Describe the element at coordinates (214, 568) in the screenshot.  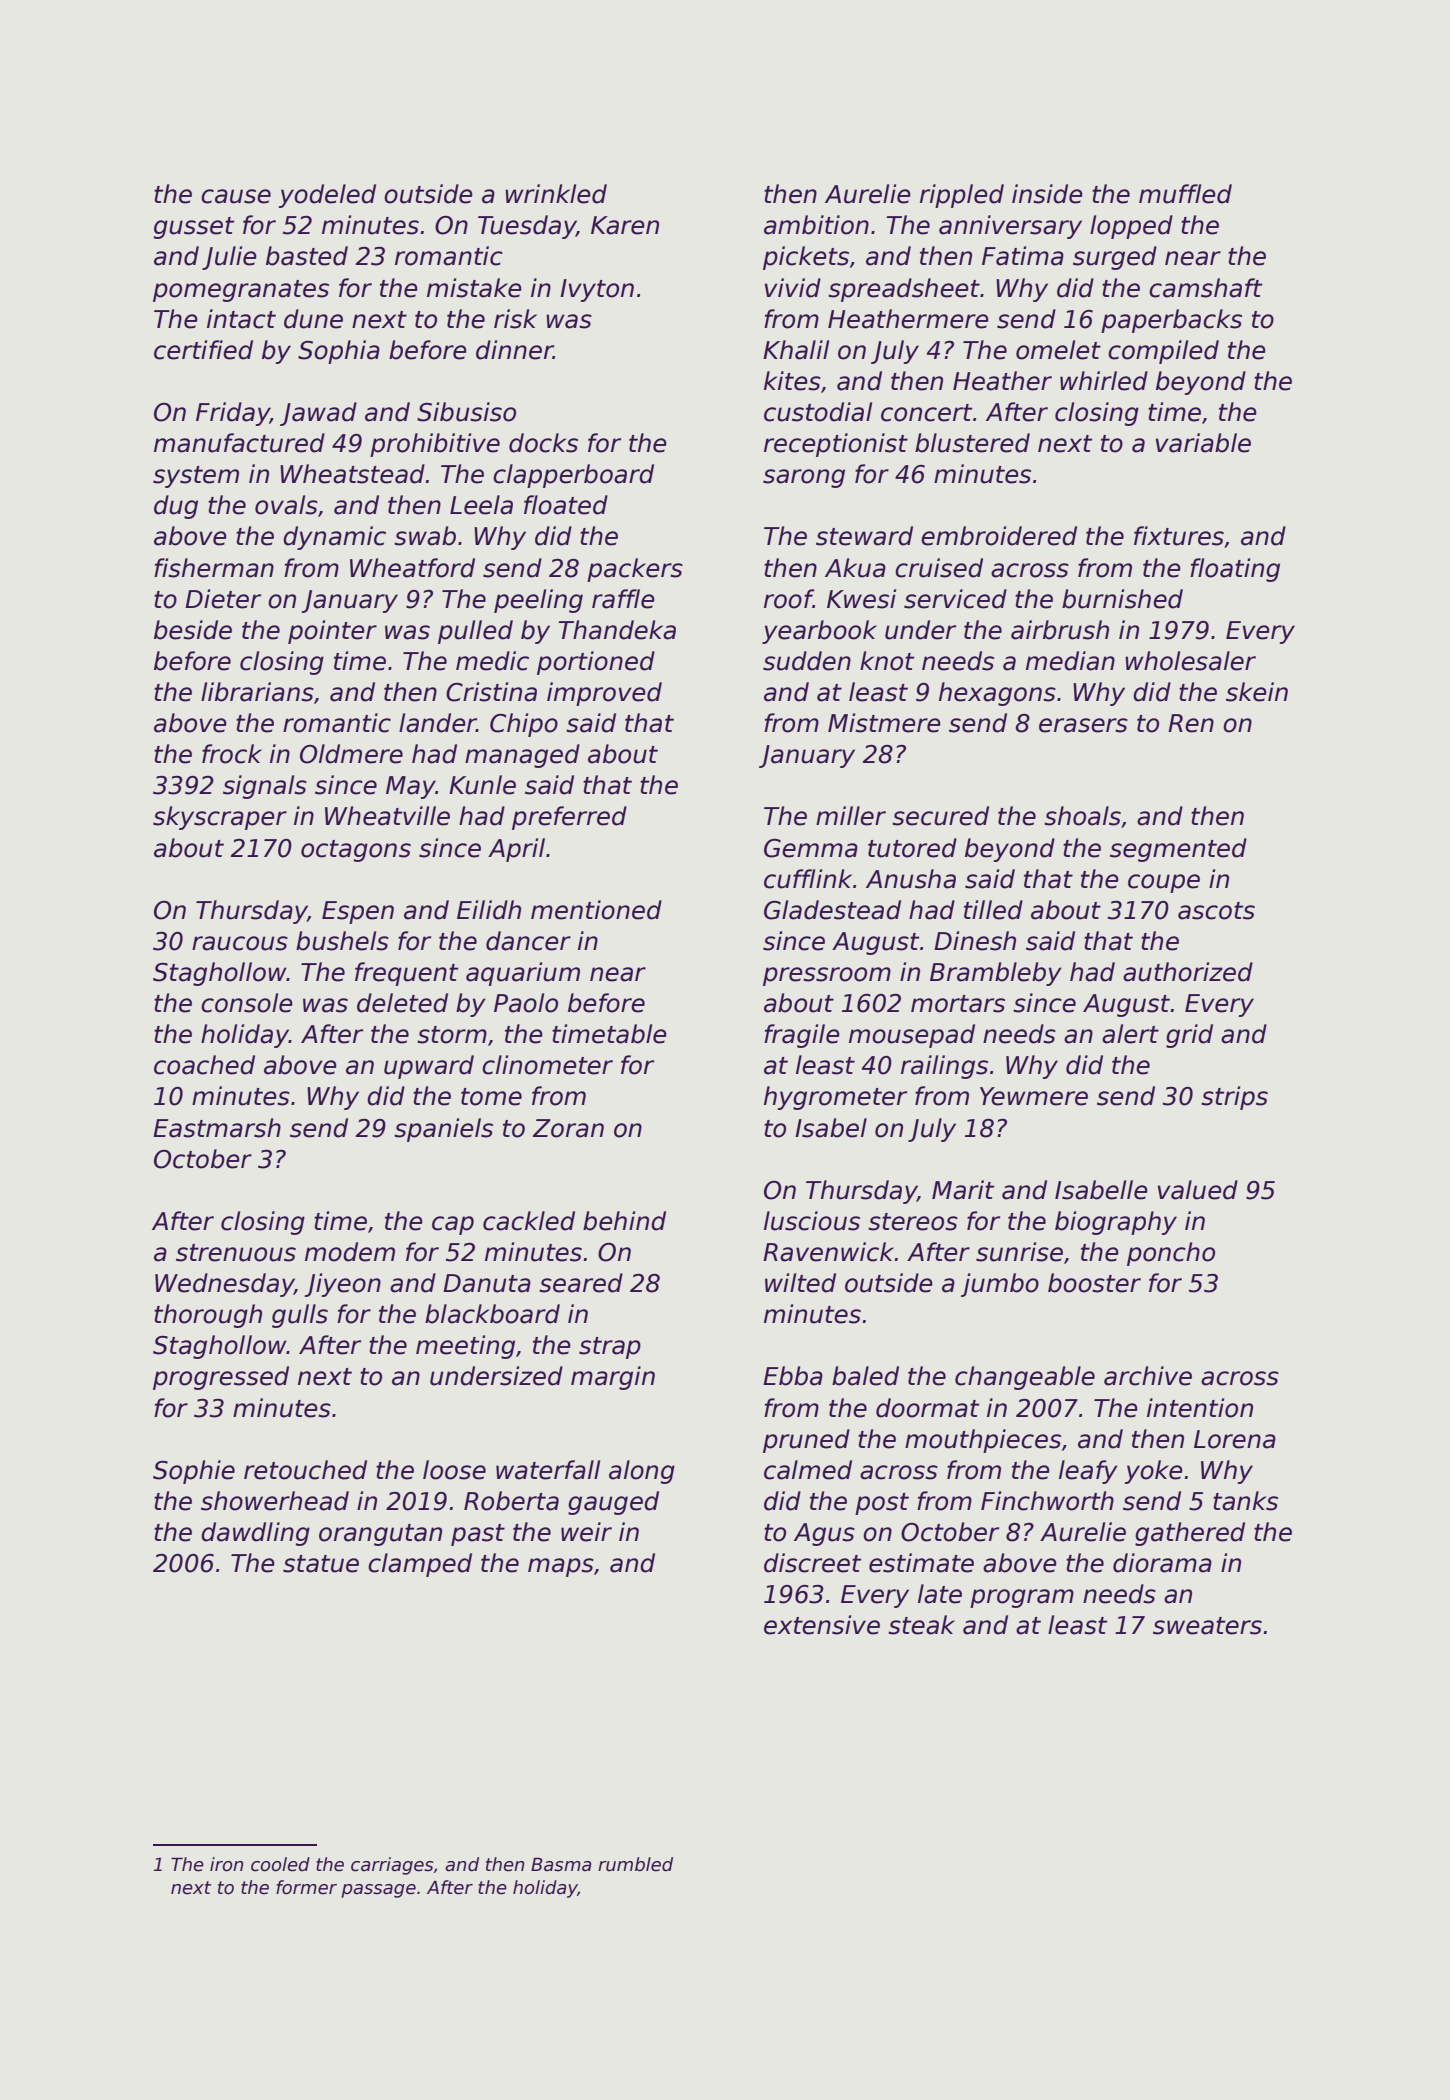
I see `fisherman` at that location.
